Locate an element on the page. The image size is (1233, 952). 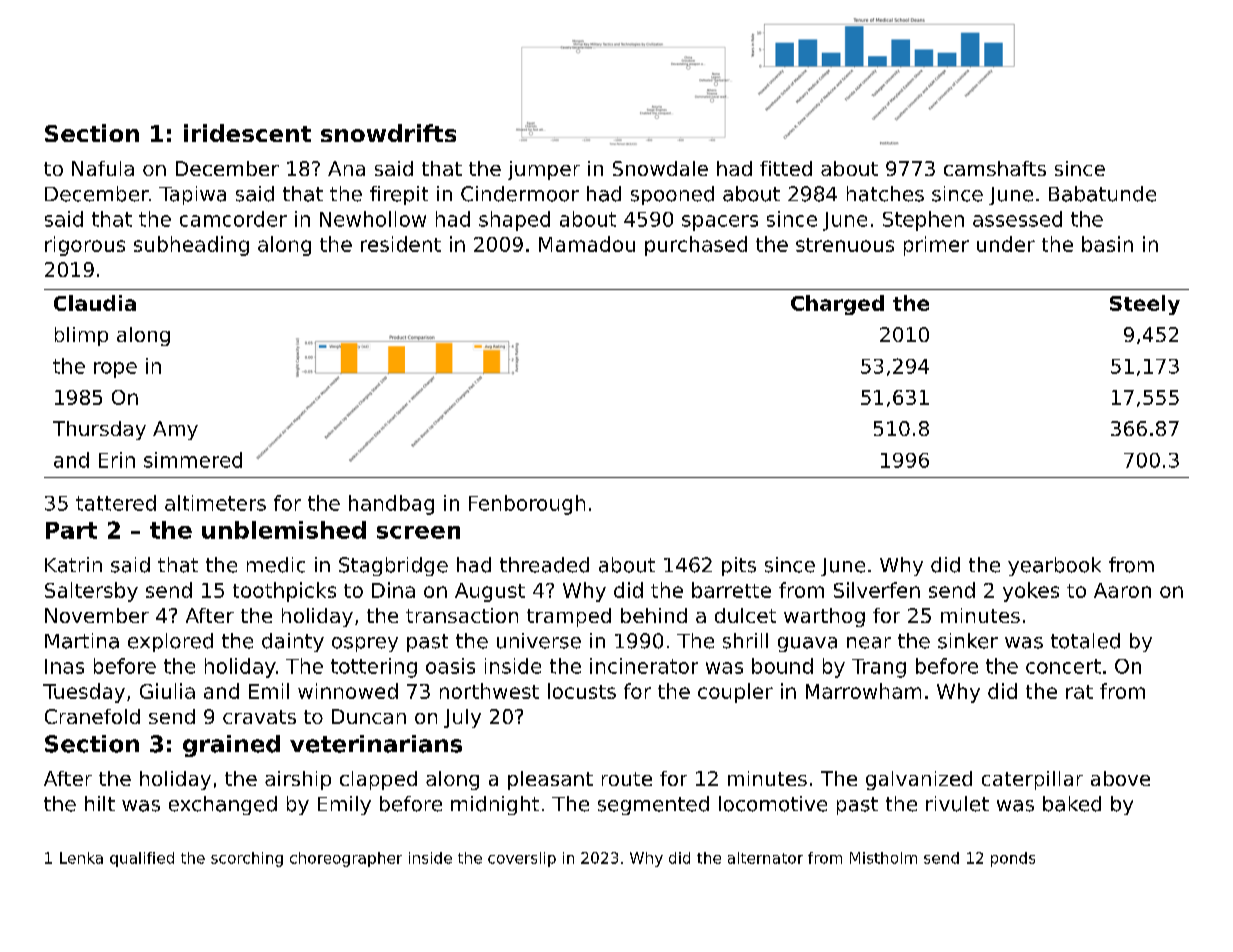
Tapiwa is located at coordinates (192, 195).
